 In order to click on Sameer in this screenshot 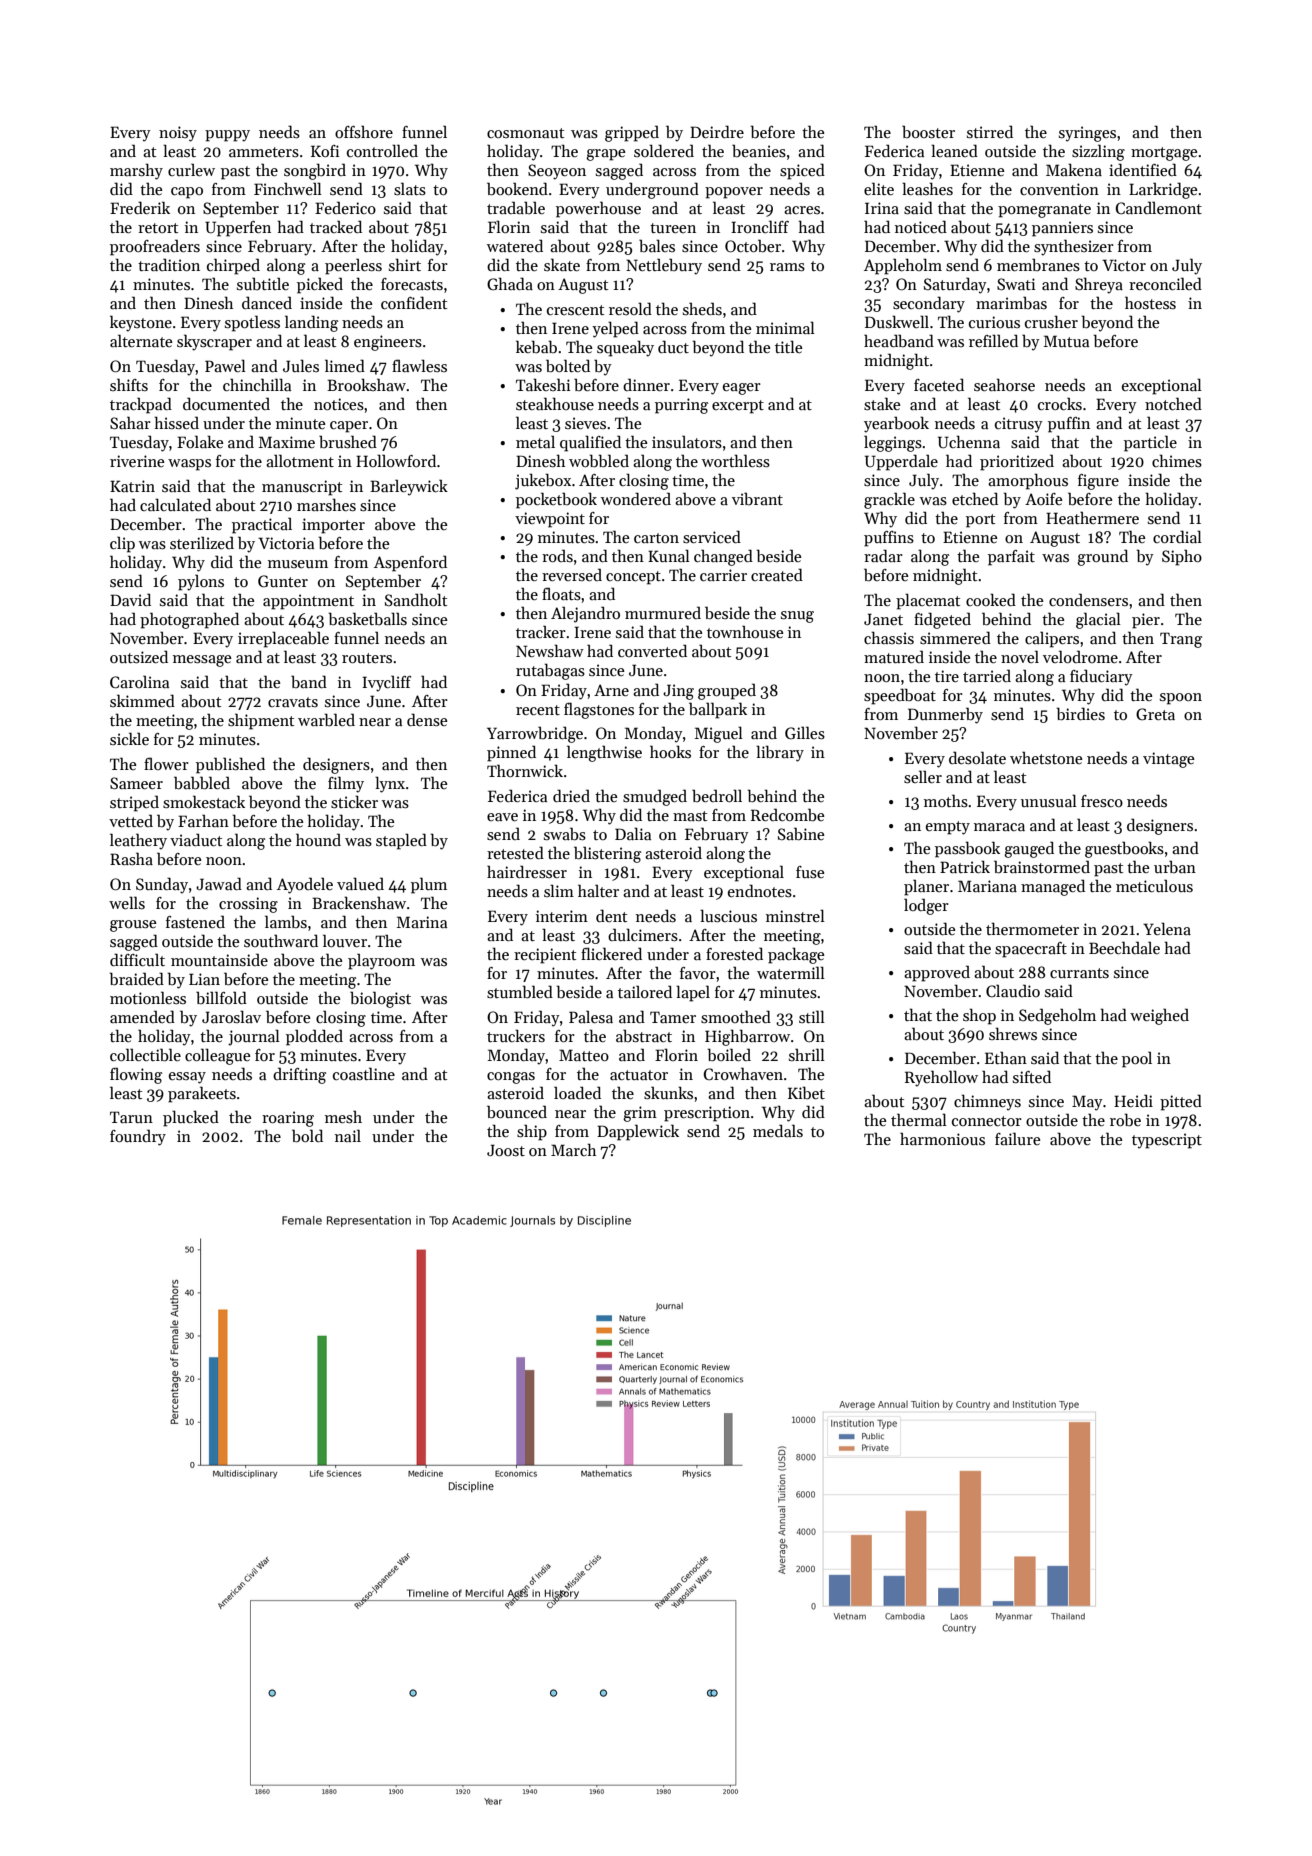, I will do `click(136, 783)`.
